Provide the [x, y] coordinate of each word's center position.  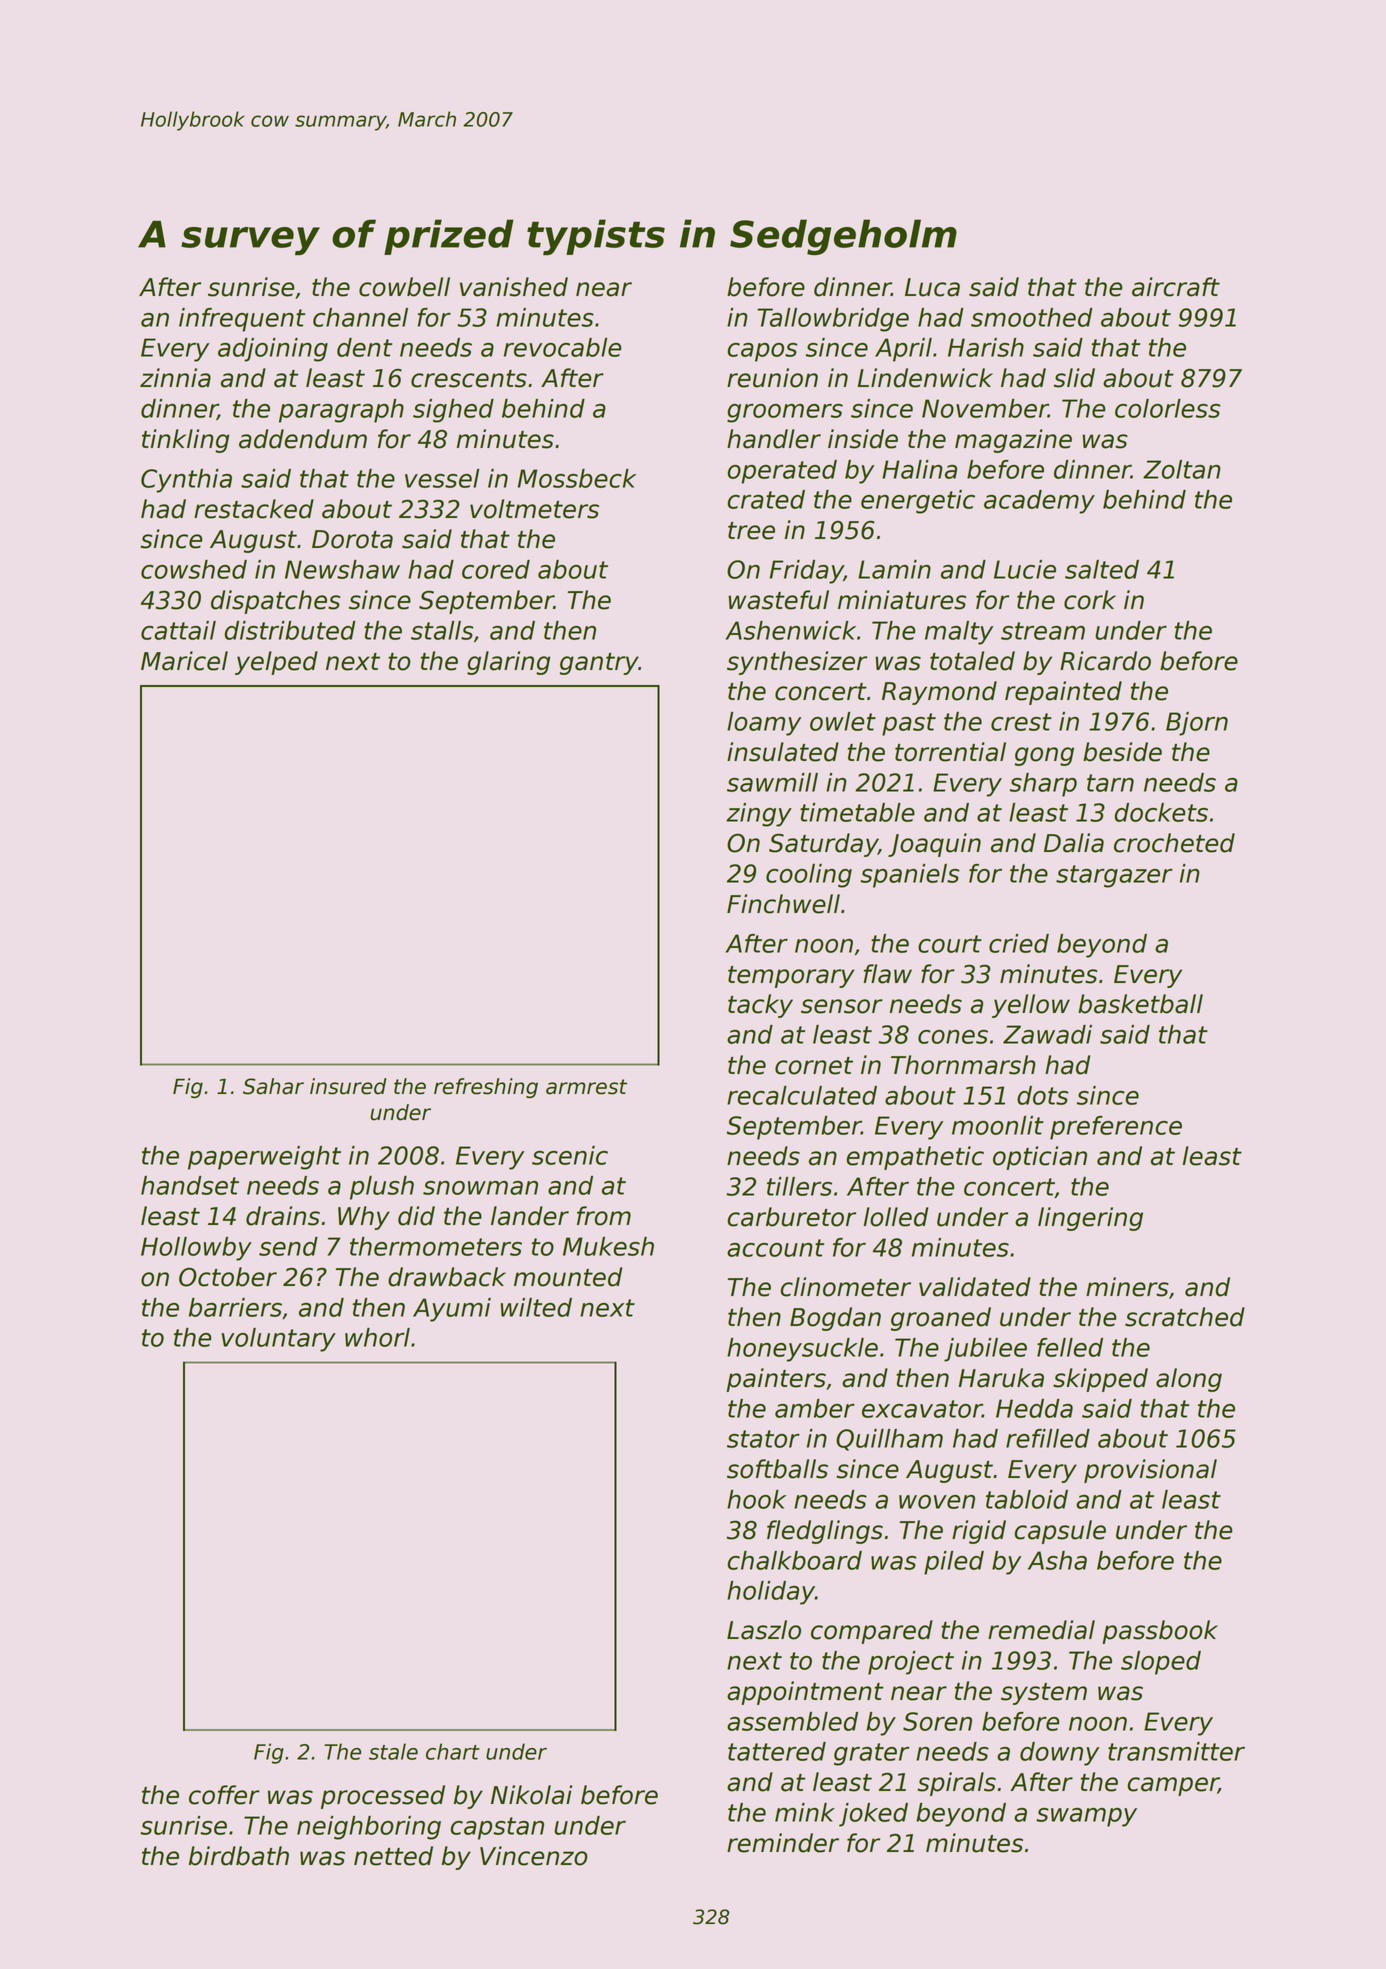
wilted [536, 1307]
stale [393, 1751]
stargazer [1114, 876]
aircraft [1176, 287]
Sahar [273, 1086]
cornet [814, 1066]
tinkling [185, 441]
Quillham [889, 1440]
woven [937, 1502]
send [288, 1246]
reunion [772, 378]
